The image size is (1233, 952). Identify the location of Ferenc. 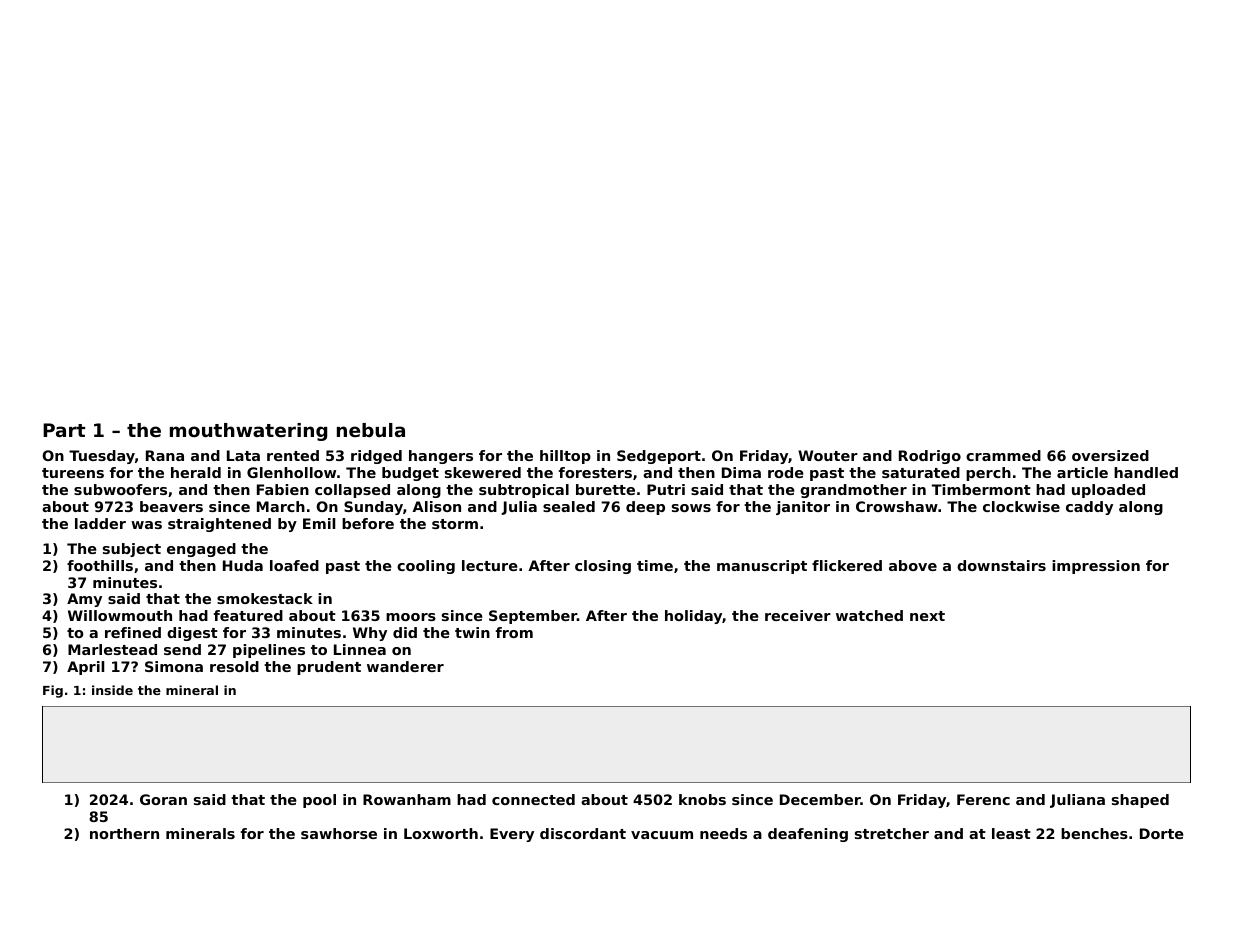
(983, 799).
